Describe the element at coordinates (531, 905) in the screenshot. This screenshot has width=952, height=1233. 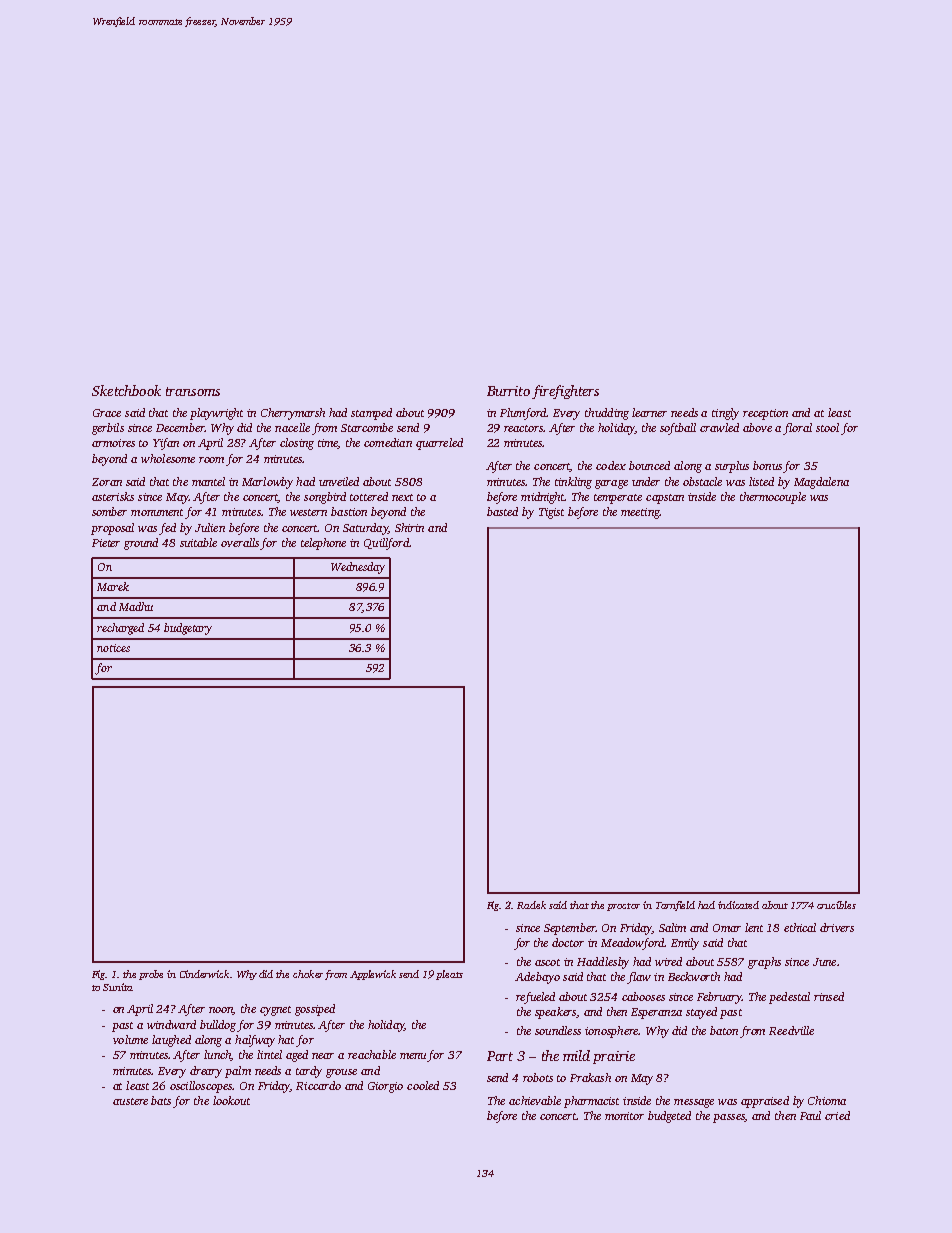
I see `Radek` at that location.
